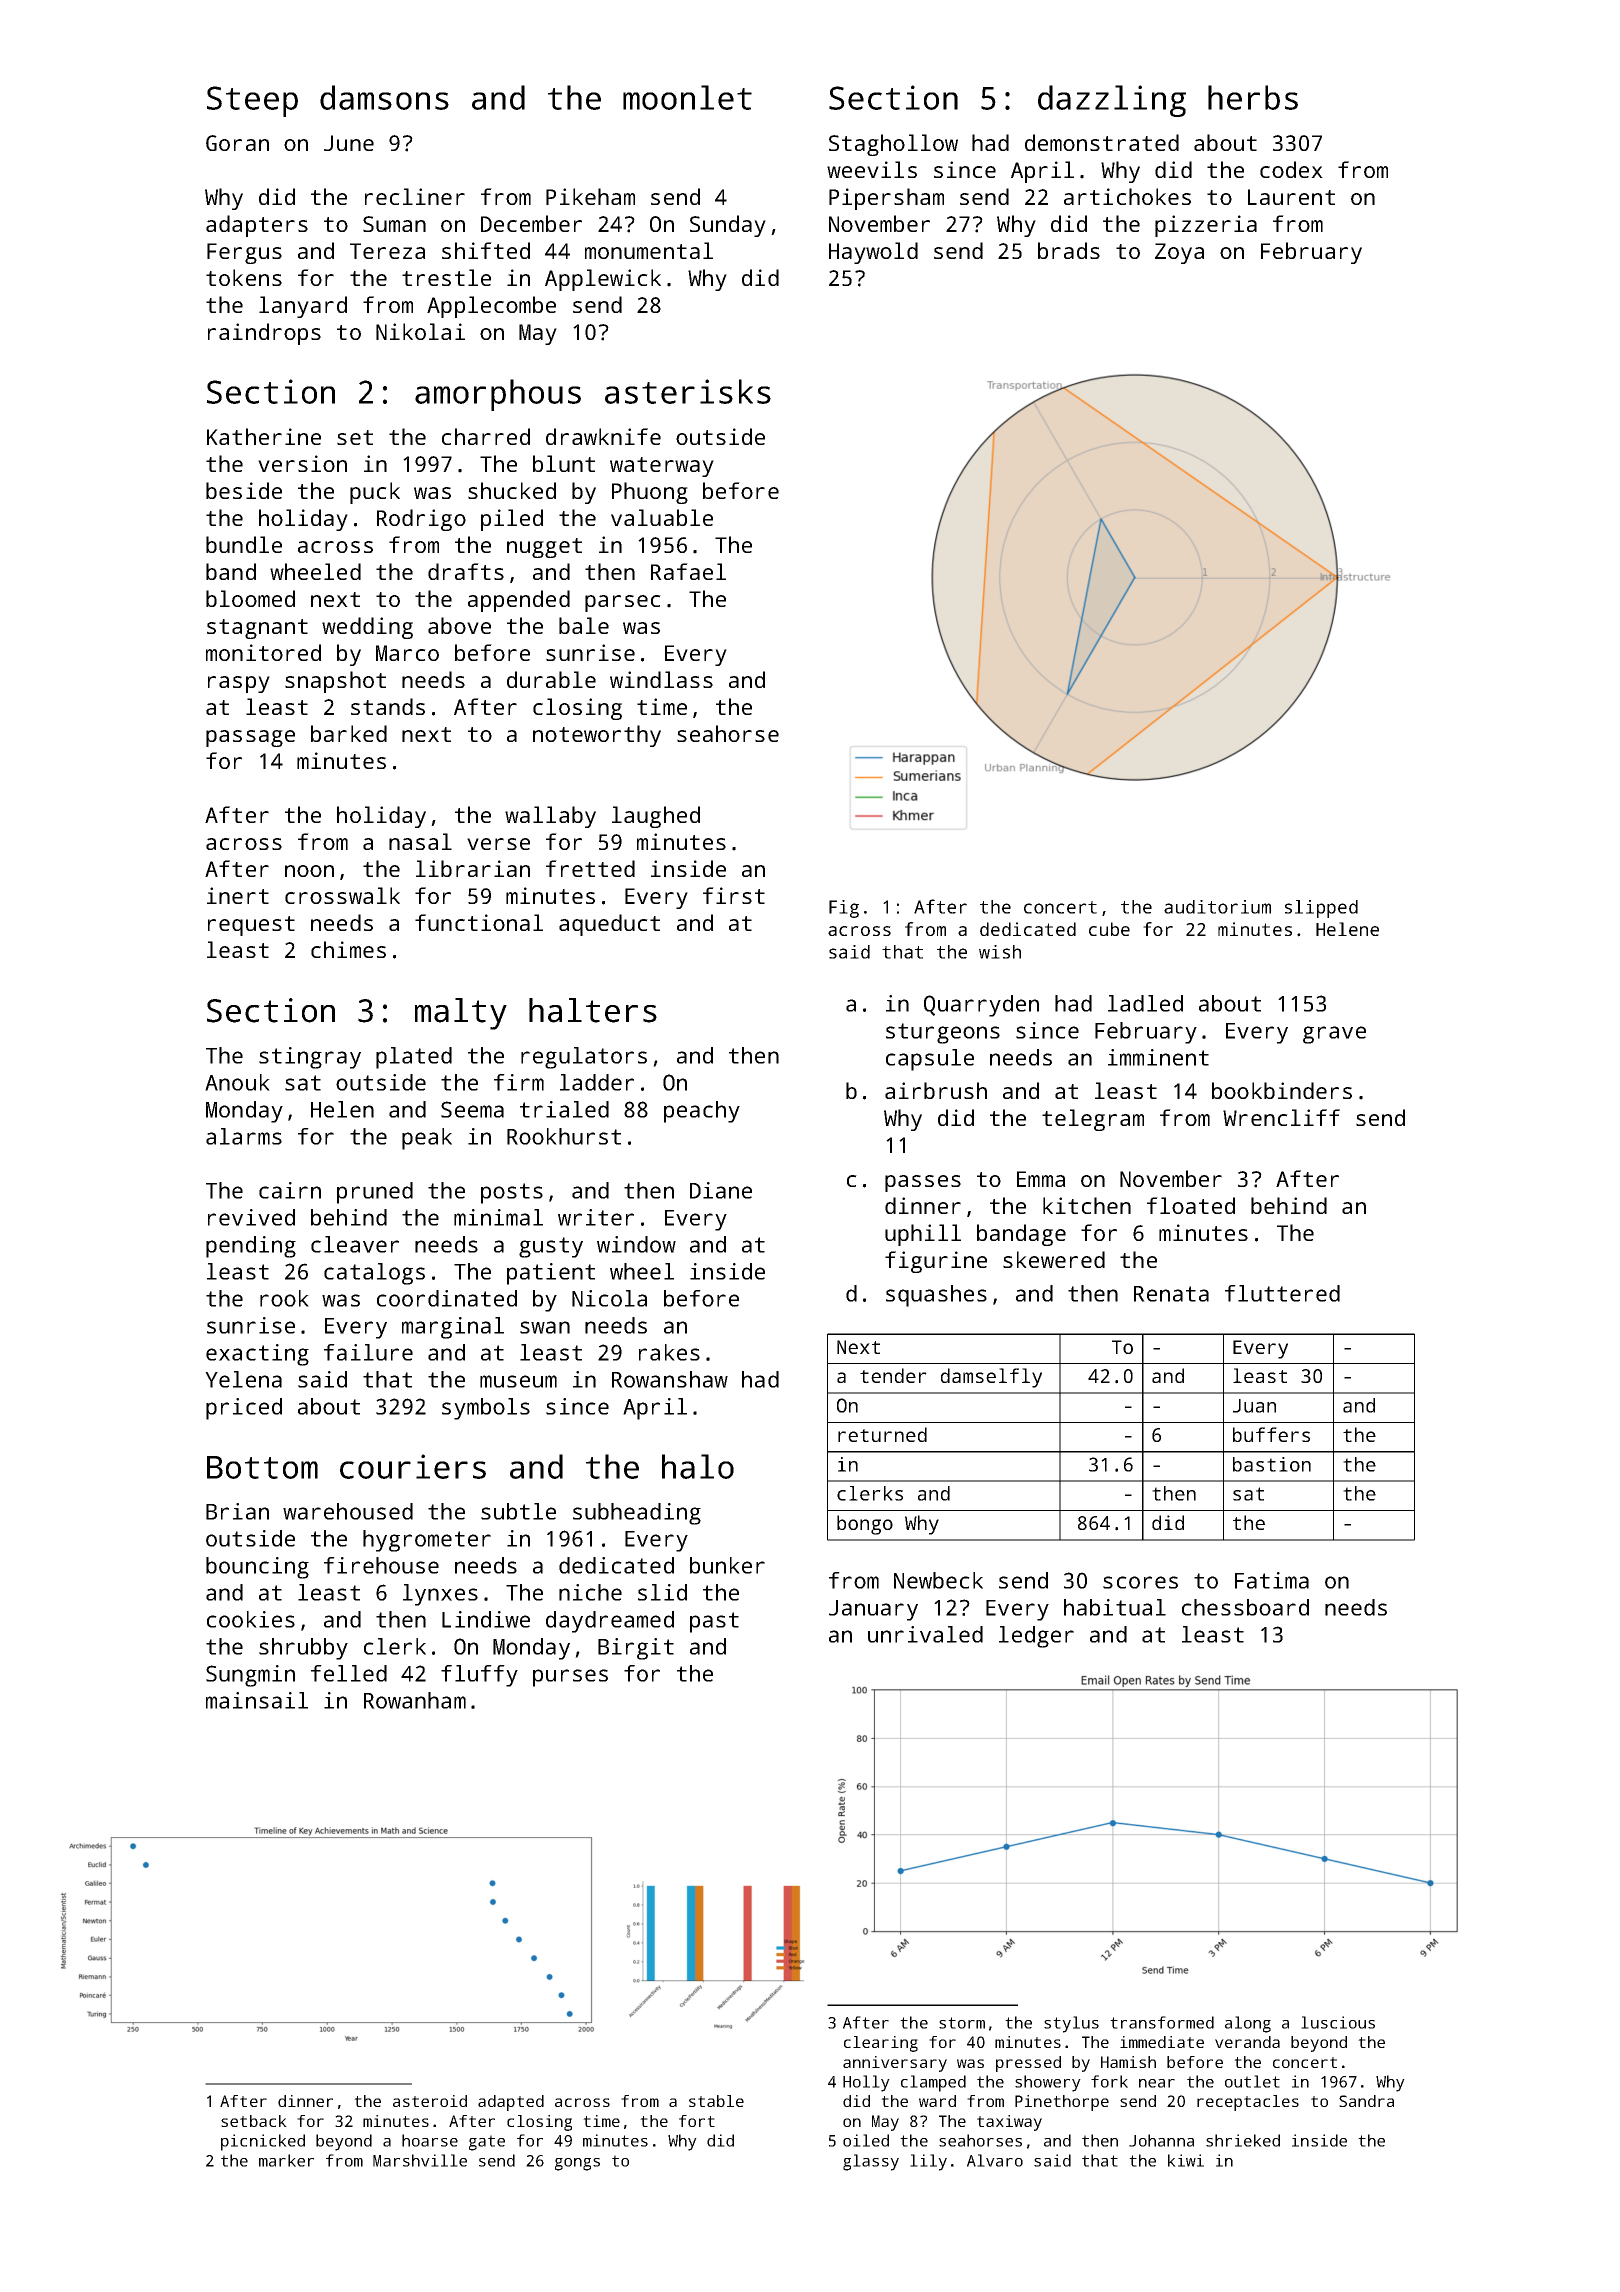  What do you see at coordinates (687, 97) in the screenshot?
I see `moonlet` at bounding box center [687, 97].
